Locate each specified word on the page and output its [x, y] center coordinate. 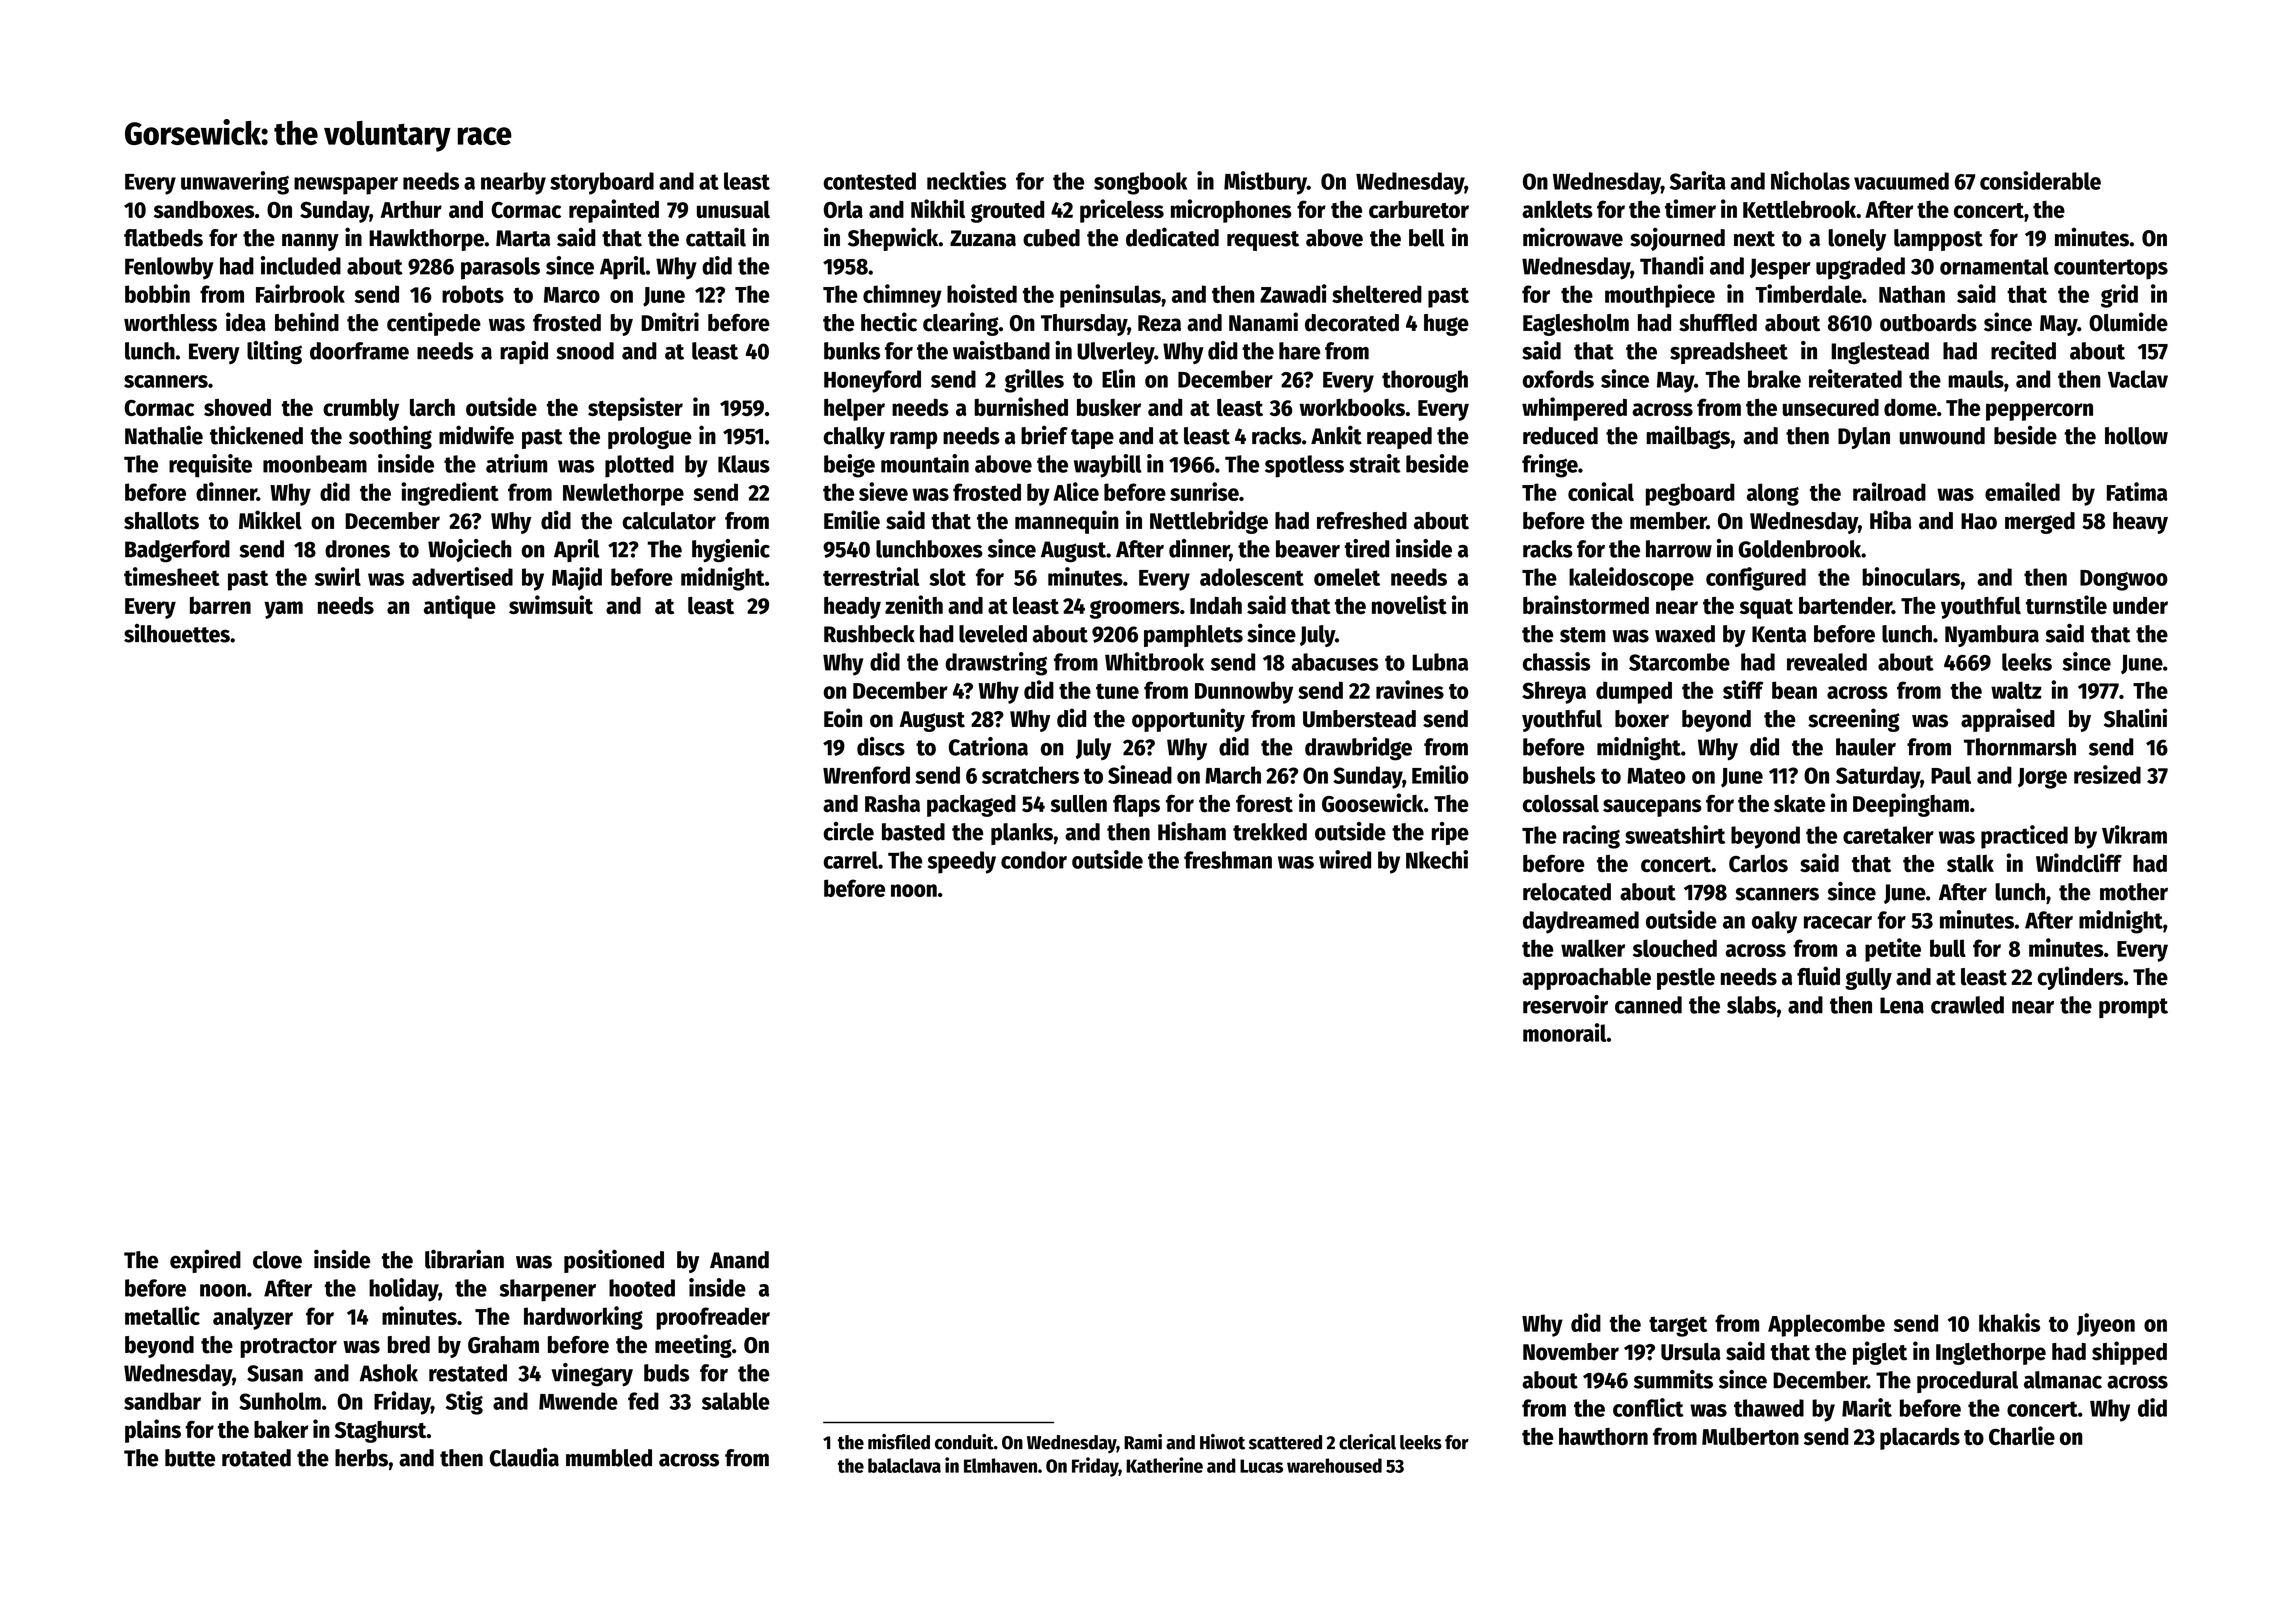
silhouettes [177, 633]
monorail [1564, 1032]
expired [205, 1261]
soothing [390, 437]
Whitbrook [1154, 661]
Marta [523, 238]
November [1571, 1352]
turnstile [2066, 604]
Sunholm [280, 1401]
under [2140, 605]
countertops [2111, 269]
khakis [2009, 1322]
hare [1299, 351]
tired [1366, 548]
